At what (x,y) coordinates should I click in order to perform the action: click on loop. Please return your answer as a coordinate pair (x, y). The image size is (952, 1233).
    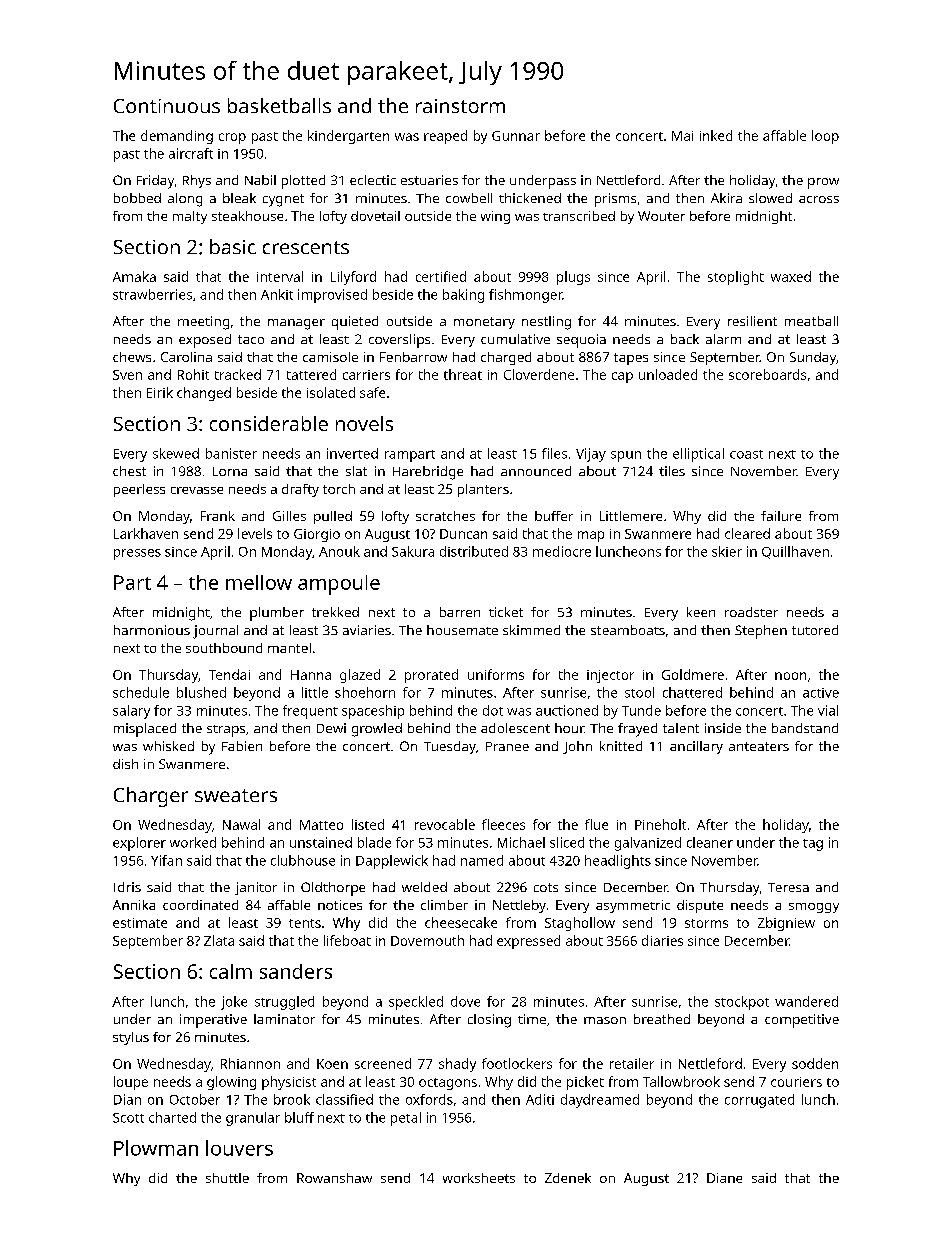
    Looking at the image, I should click on (825, 137).
